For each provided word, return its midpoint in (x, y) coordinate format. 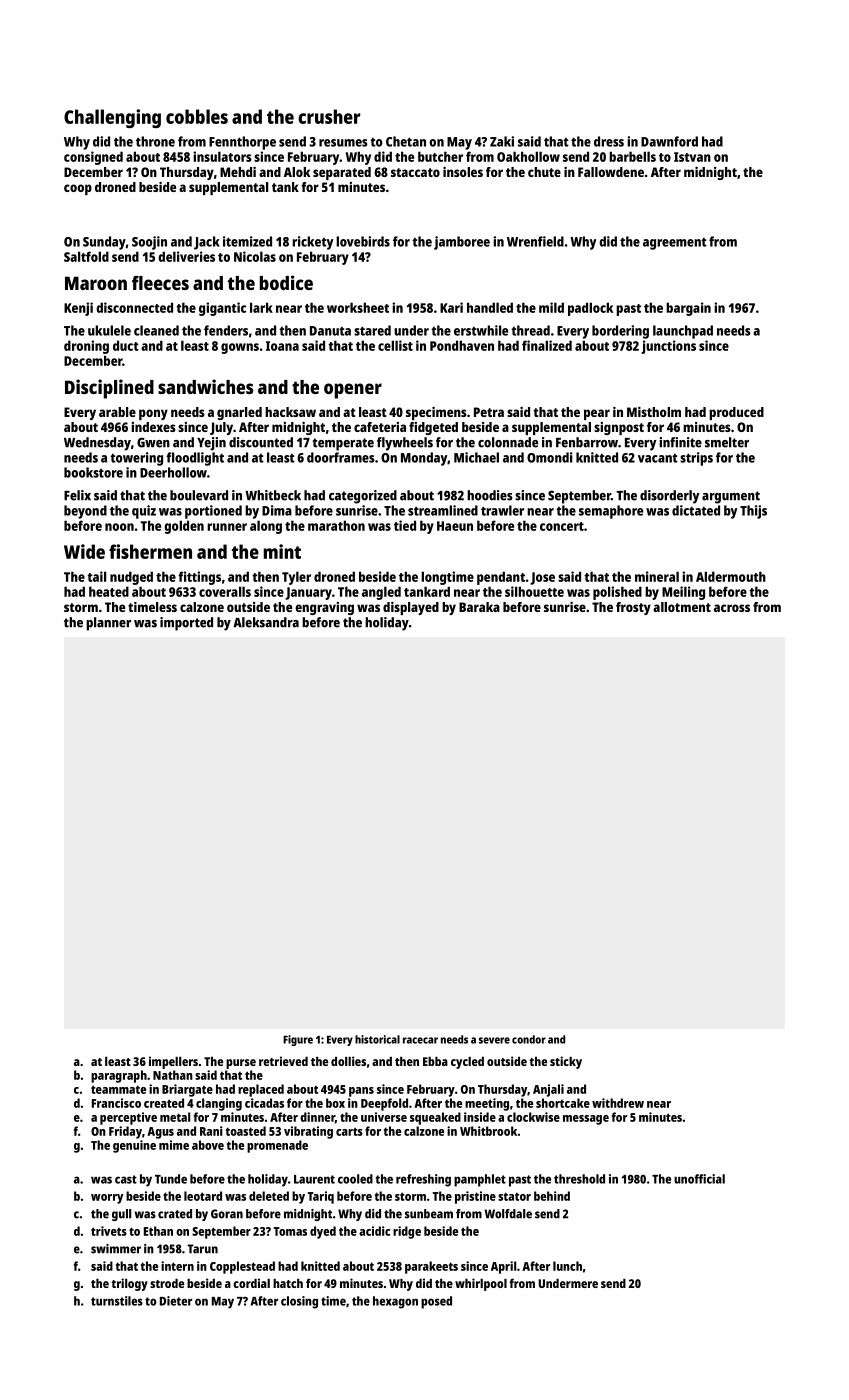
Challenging (112, 118)
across (732, 608)
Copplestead (242, 1267)
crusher (329, 116)
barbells (632, 156)
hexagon (395, 1302)
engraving (324, 608)
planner (108, 624)
